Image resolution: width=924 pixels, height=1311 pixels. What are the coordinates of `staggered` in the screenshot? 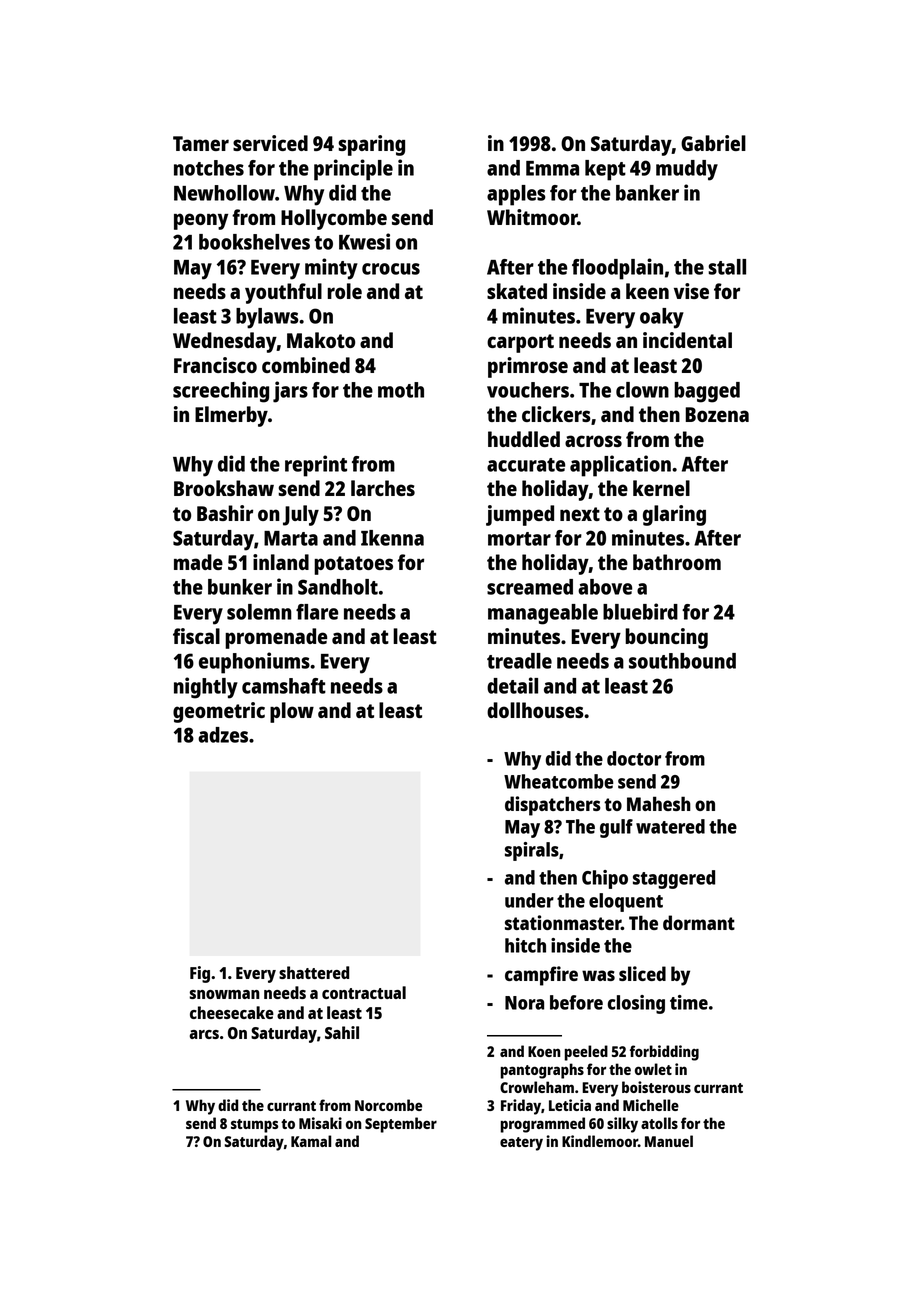 It's located at (674, 879).
